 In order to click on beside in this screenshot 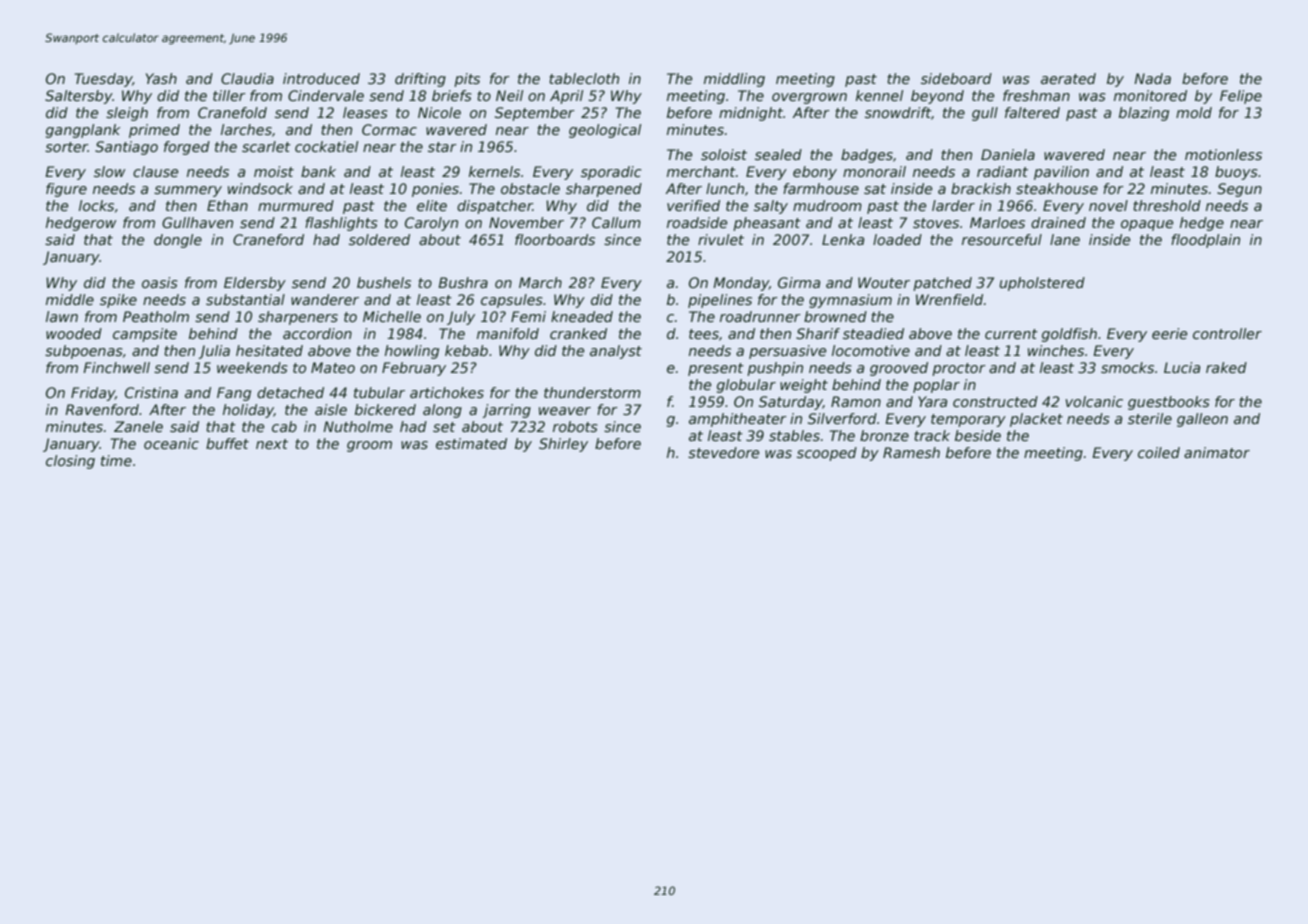, I will do `click(978, 435)`.
